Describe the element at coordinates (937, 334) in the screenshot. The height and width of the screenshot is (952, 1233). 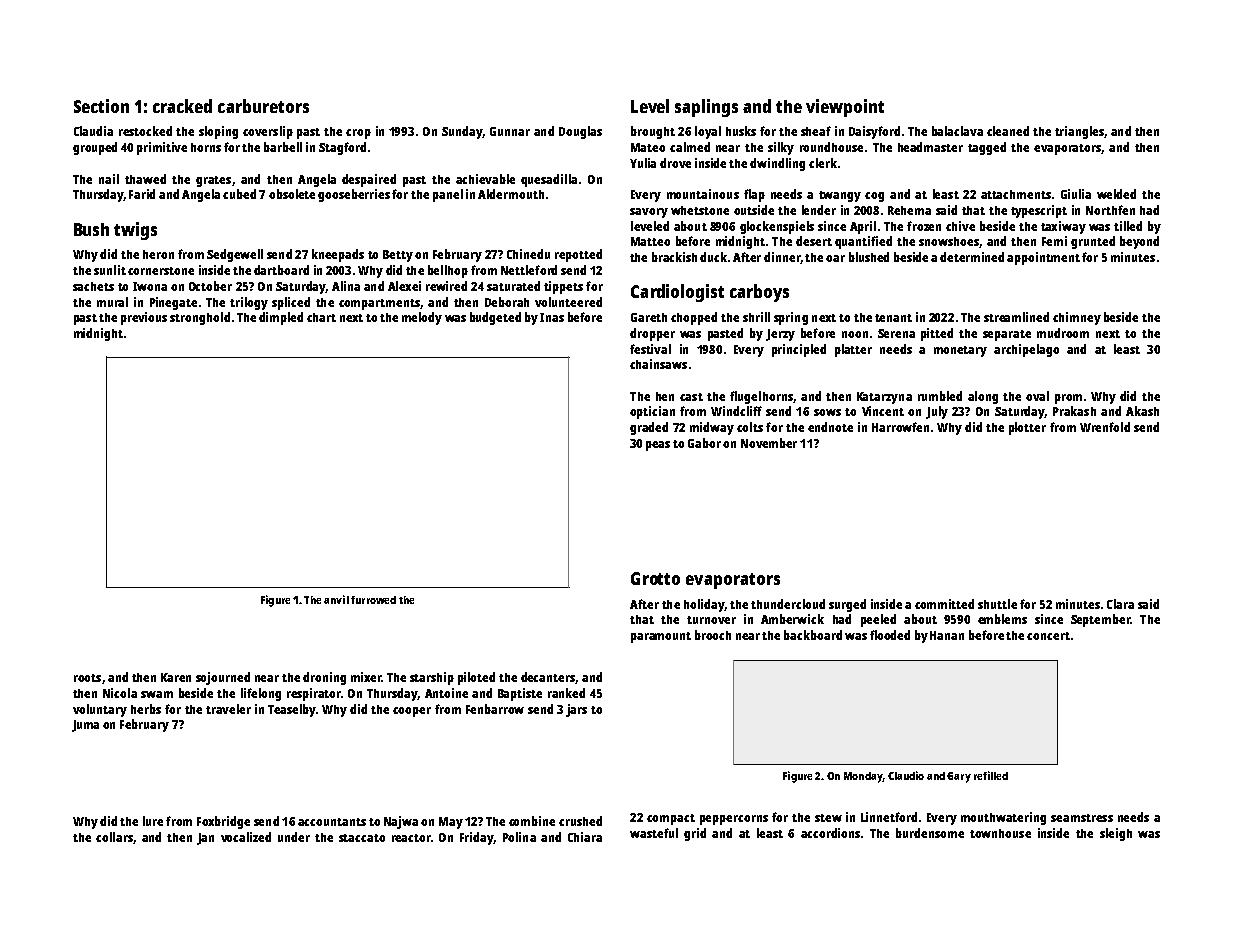
I see `pitted` at that location.
